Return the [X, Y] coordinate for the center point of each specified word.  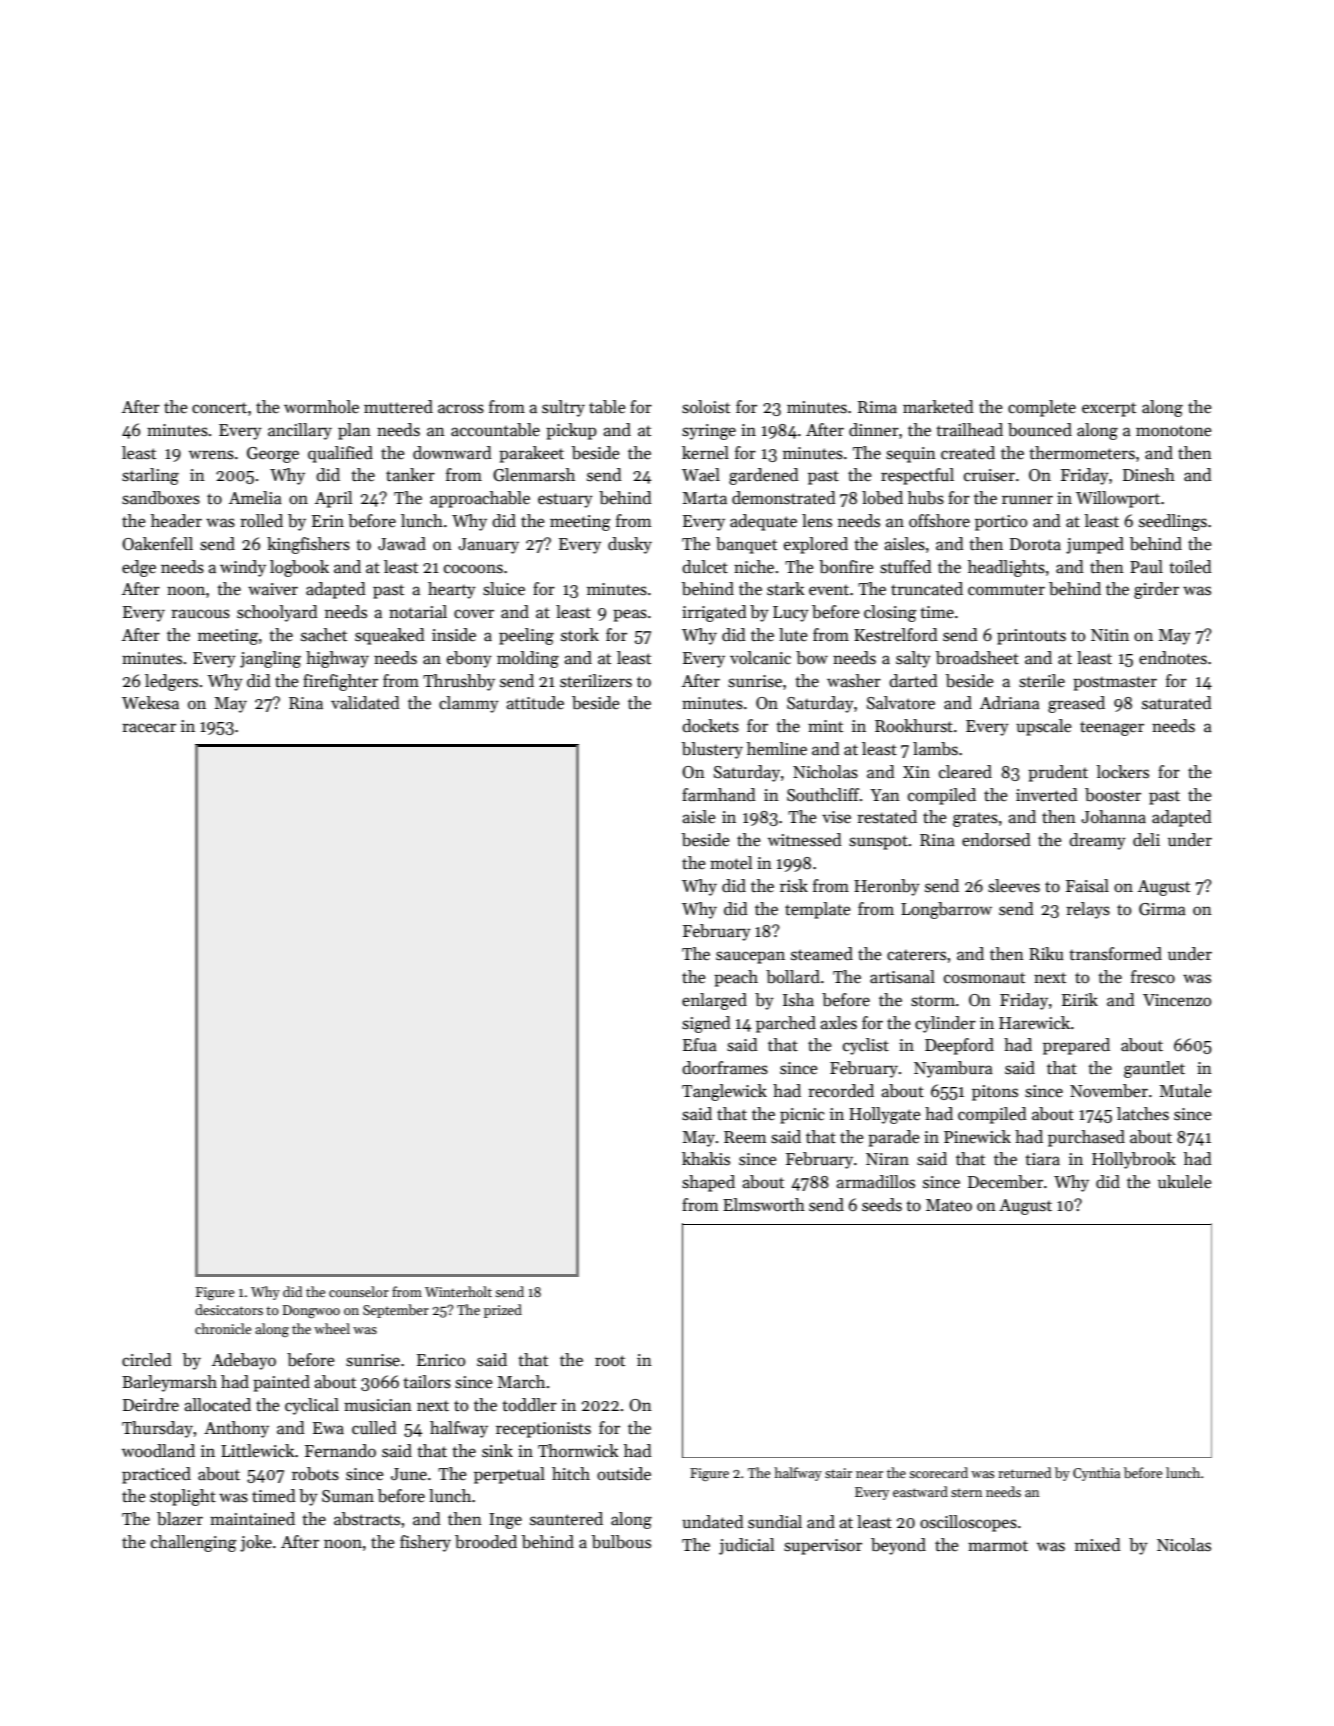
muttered [398, 407]
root [610, 1360]
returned [1024, 1472]
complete [1042, 408]
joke [256, 1543]
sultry [563, 408]
